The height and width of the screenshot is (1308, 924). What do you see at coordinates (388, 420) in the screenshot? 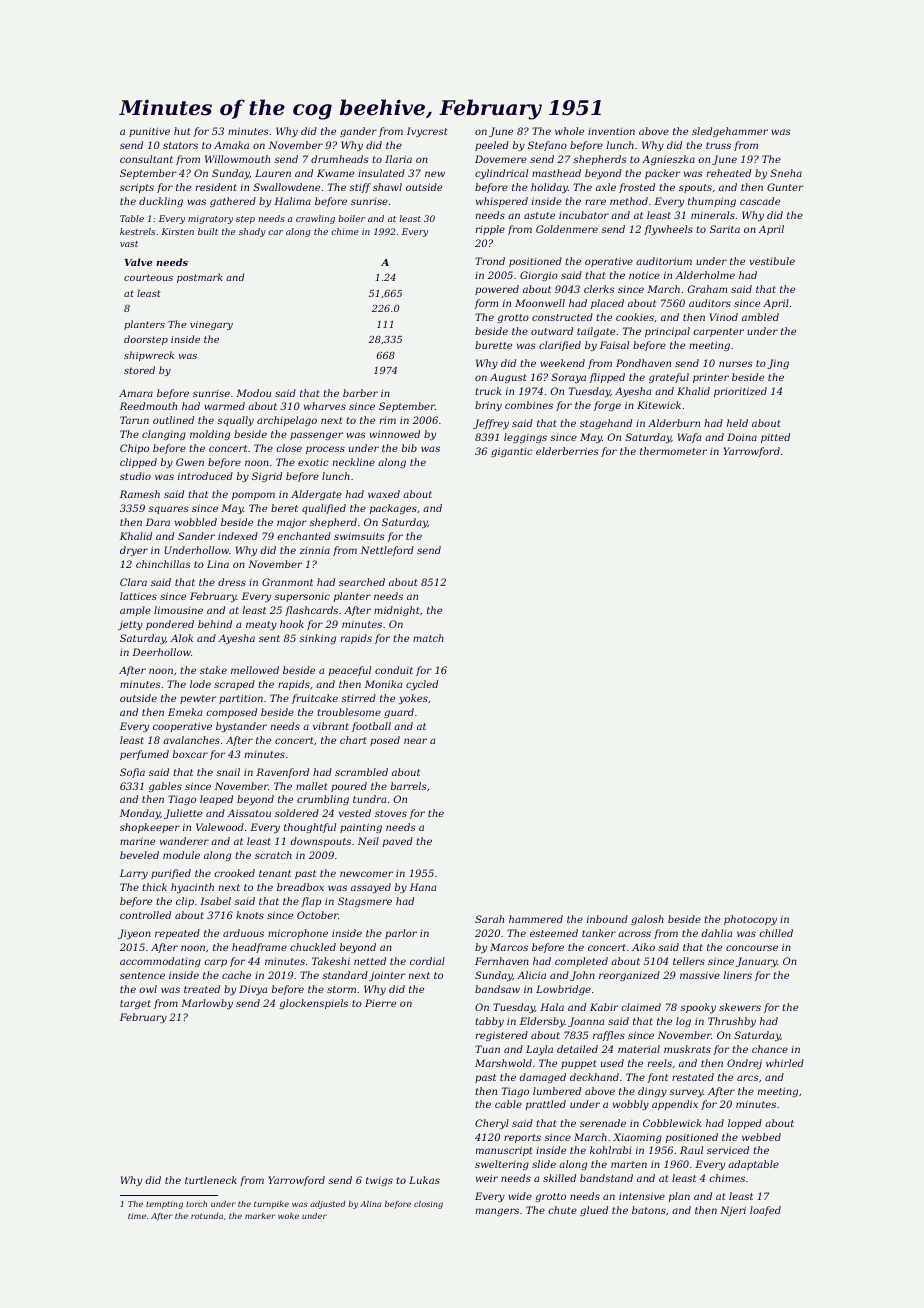
I see `rim` at bounding box center [388, 420].
